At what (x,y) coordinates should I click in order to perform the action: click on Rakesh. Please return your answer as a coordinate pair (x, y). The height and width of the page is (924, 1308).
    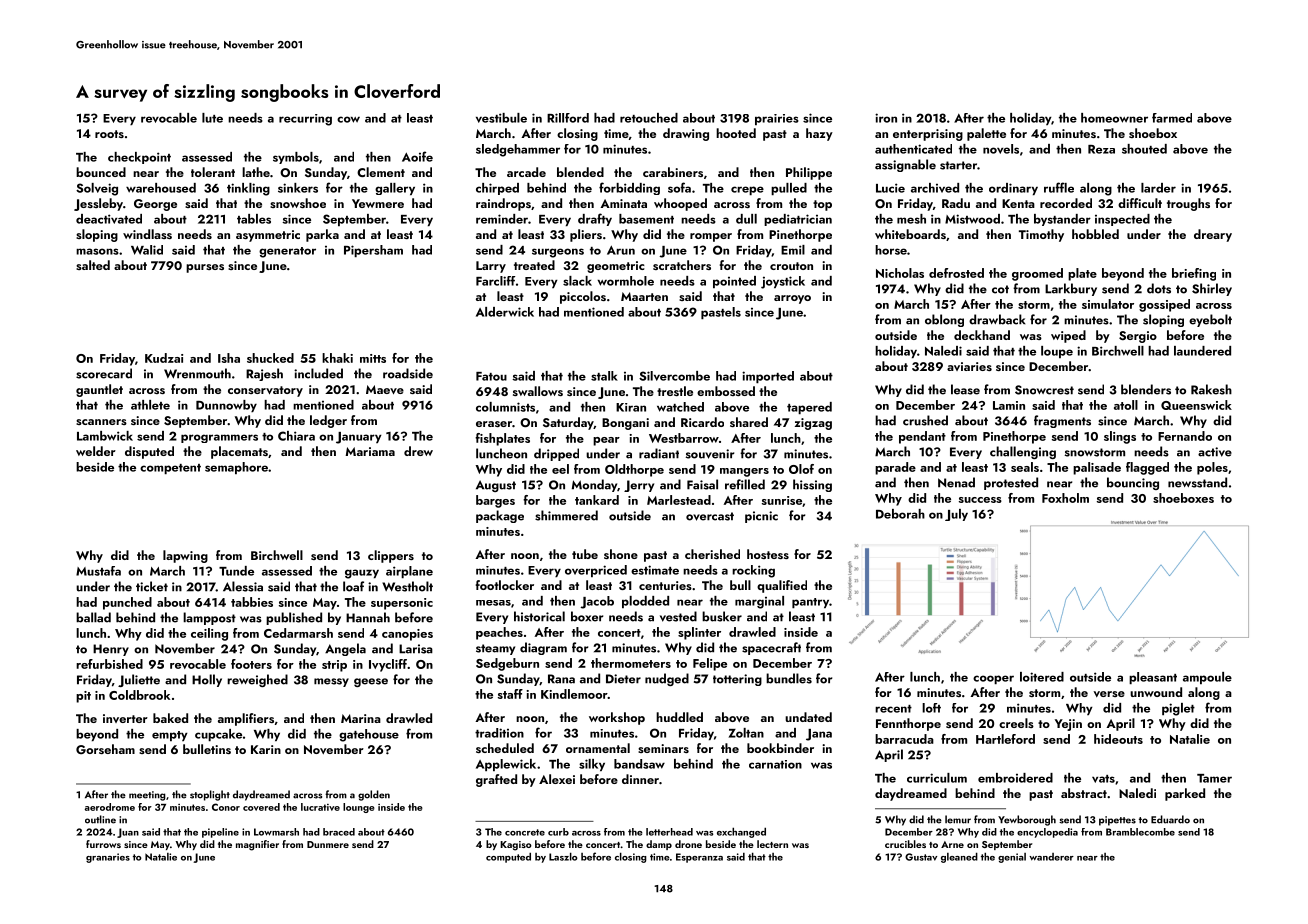
    Looking at the image, I should click on (1211, 389).
